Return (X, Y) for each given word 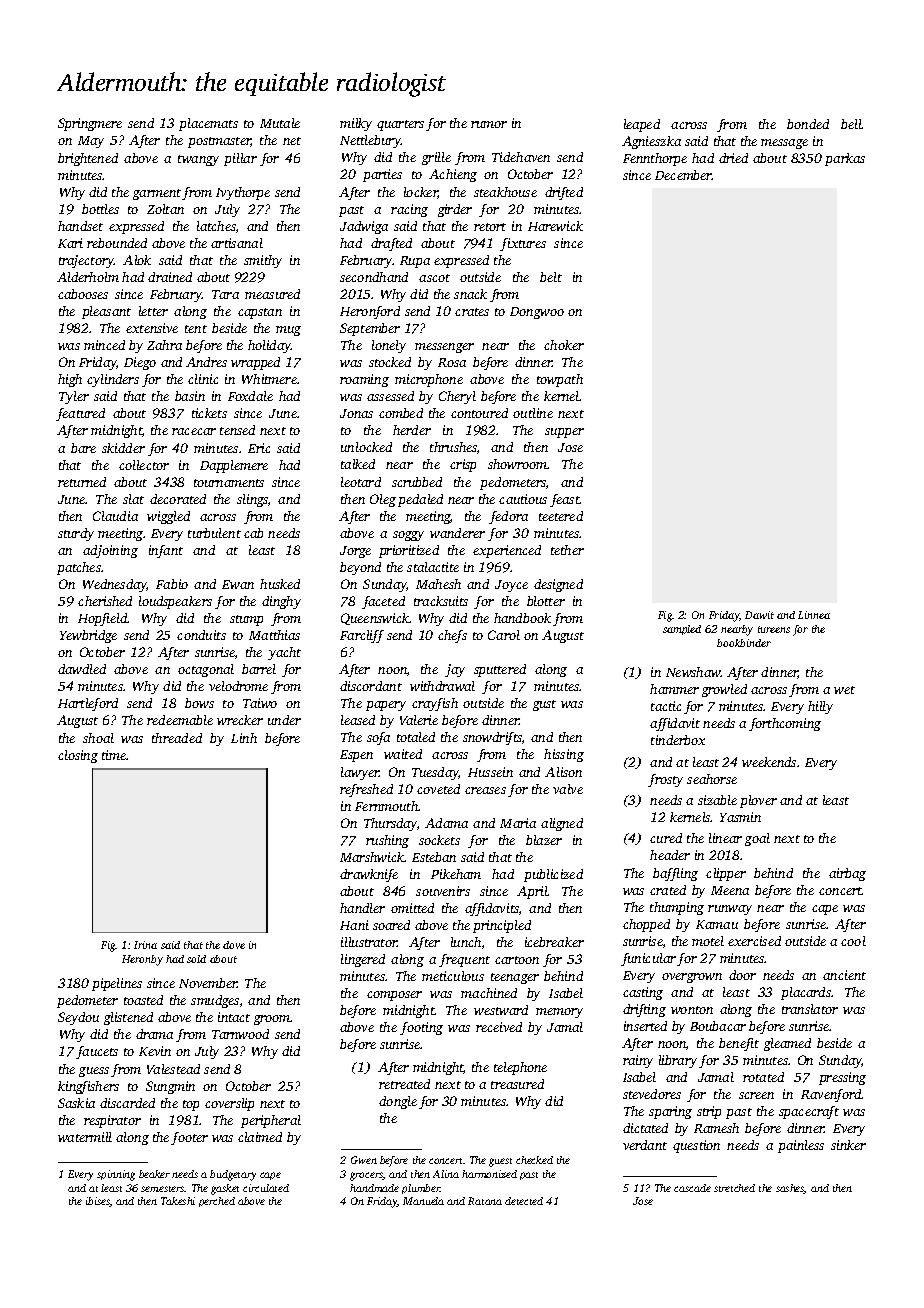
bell (851, 124)
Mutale (280, 123)
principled (502, 926)
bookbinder (744, 643)
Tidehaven (521, 157)
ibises (98, 1202)
